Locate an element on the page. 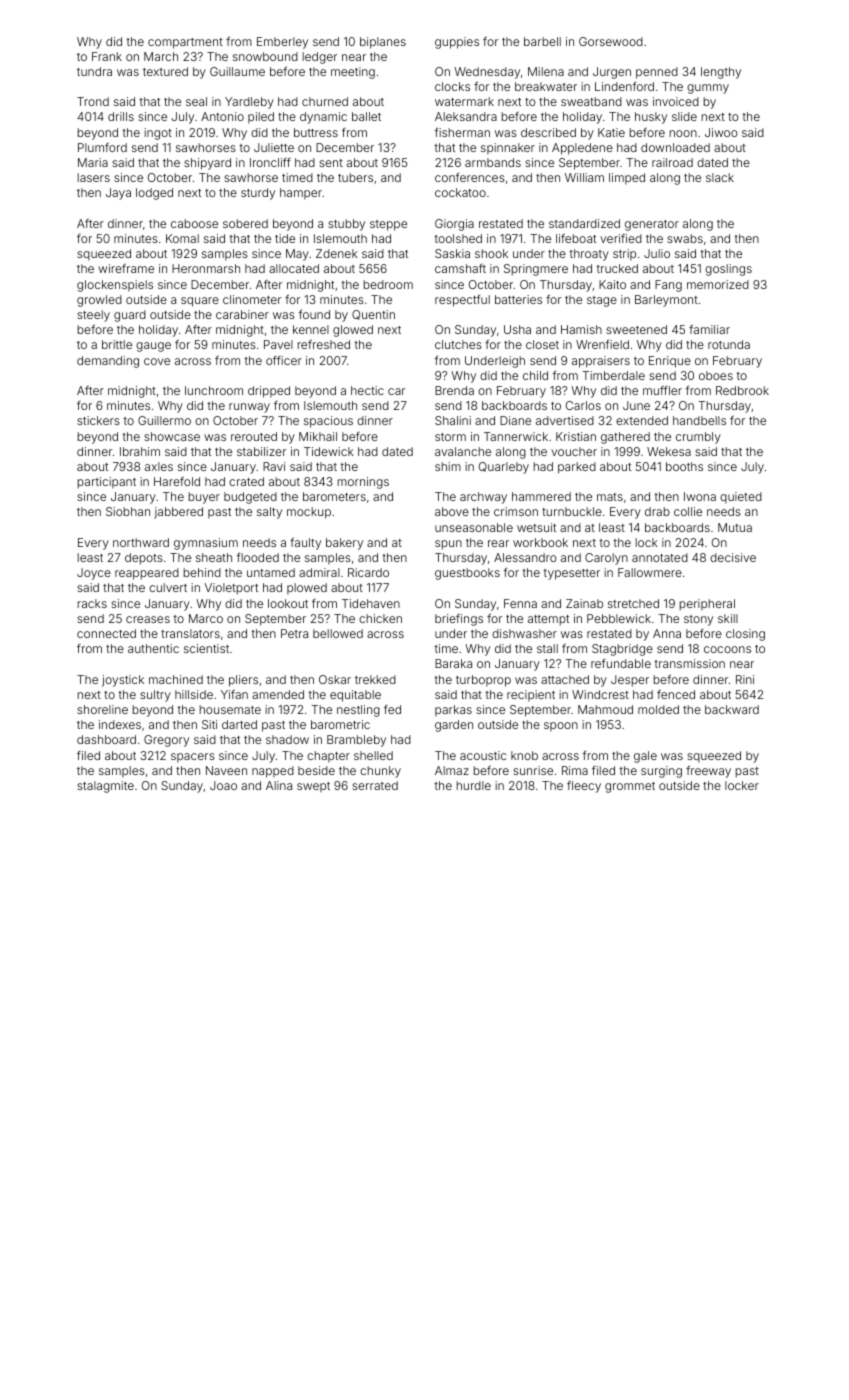 The image size is (849, 1400). wireframe is located at coordinates (126, 268).
